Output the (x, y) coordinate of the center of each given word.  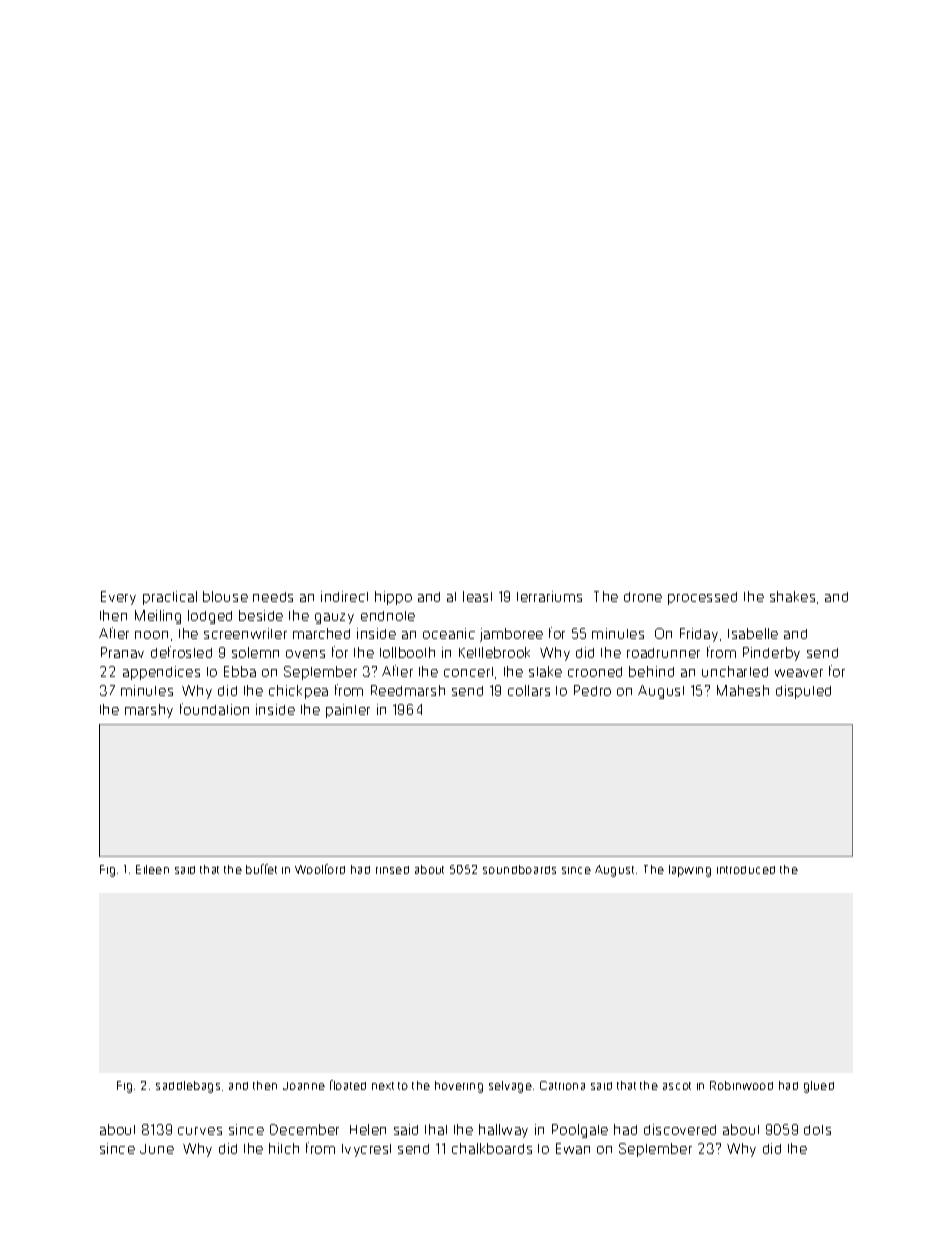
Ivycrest (366, 1150)
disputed (803, 692)
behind (651, 671)
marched (321, 633)
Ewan (573, 1148)
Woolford (320, 869)
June (157, 1149)
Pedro (592, 690)
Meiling (158, 617)
